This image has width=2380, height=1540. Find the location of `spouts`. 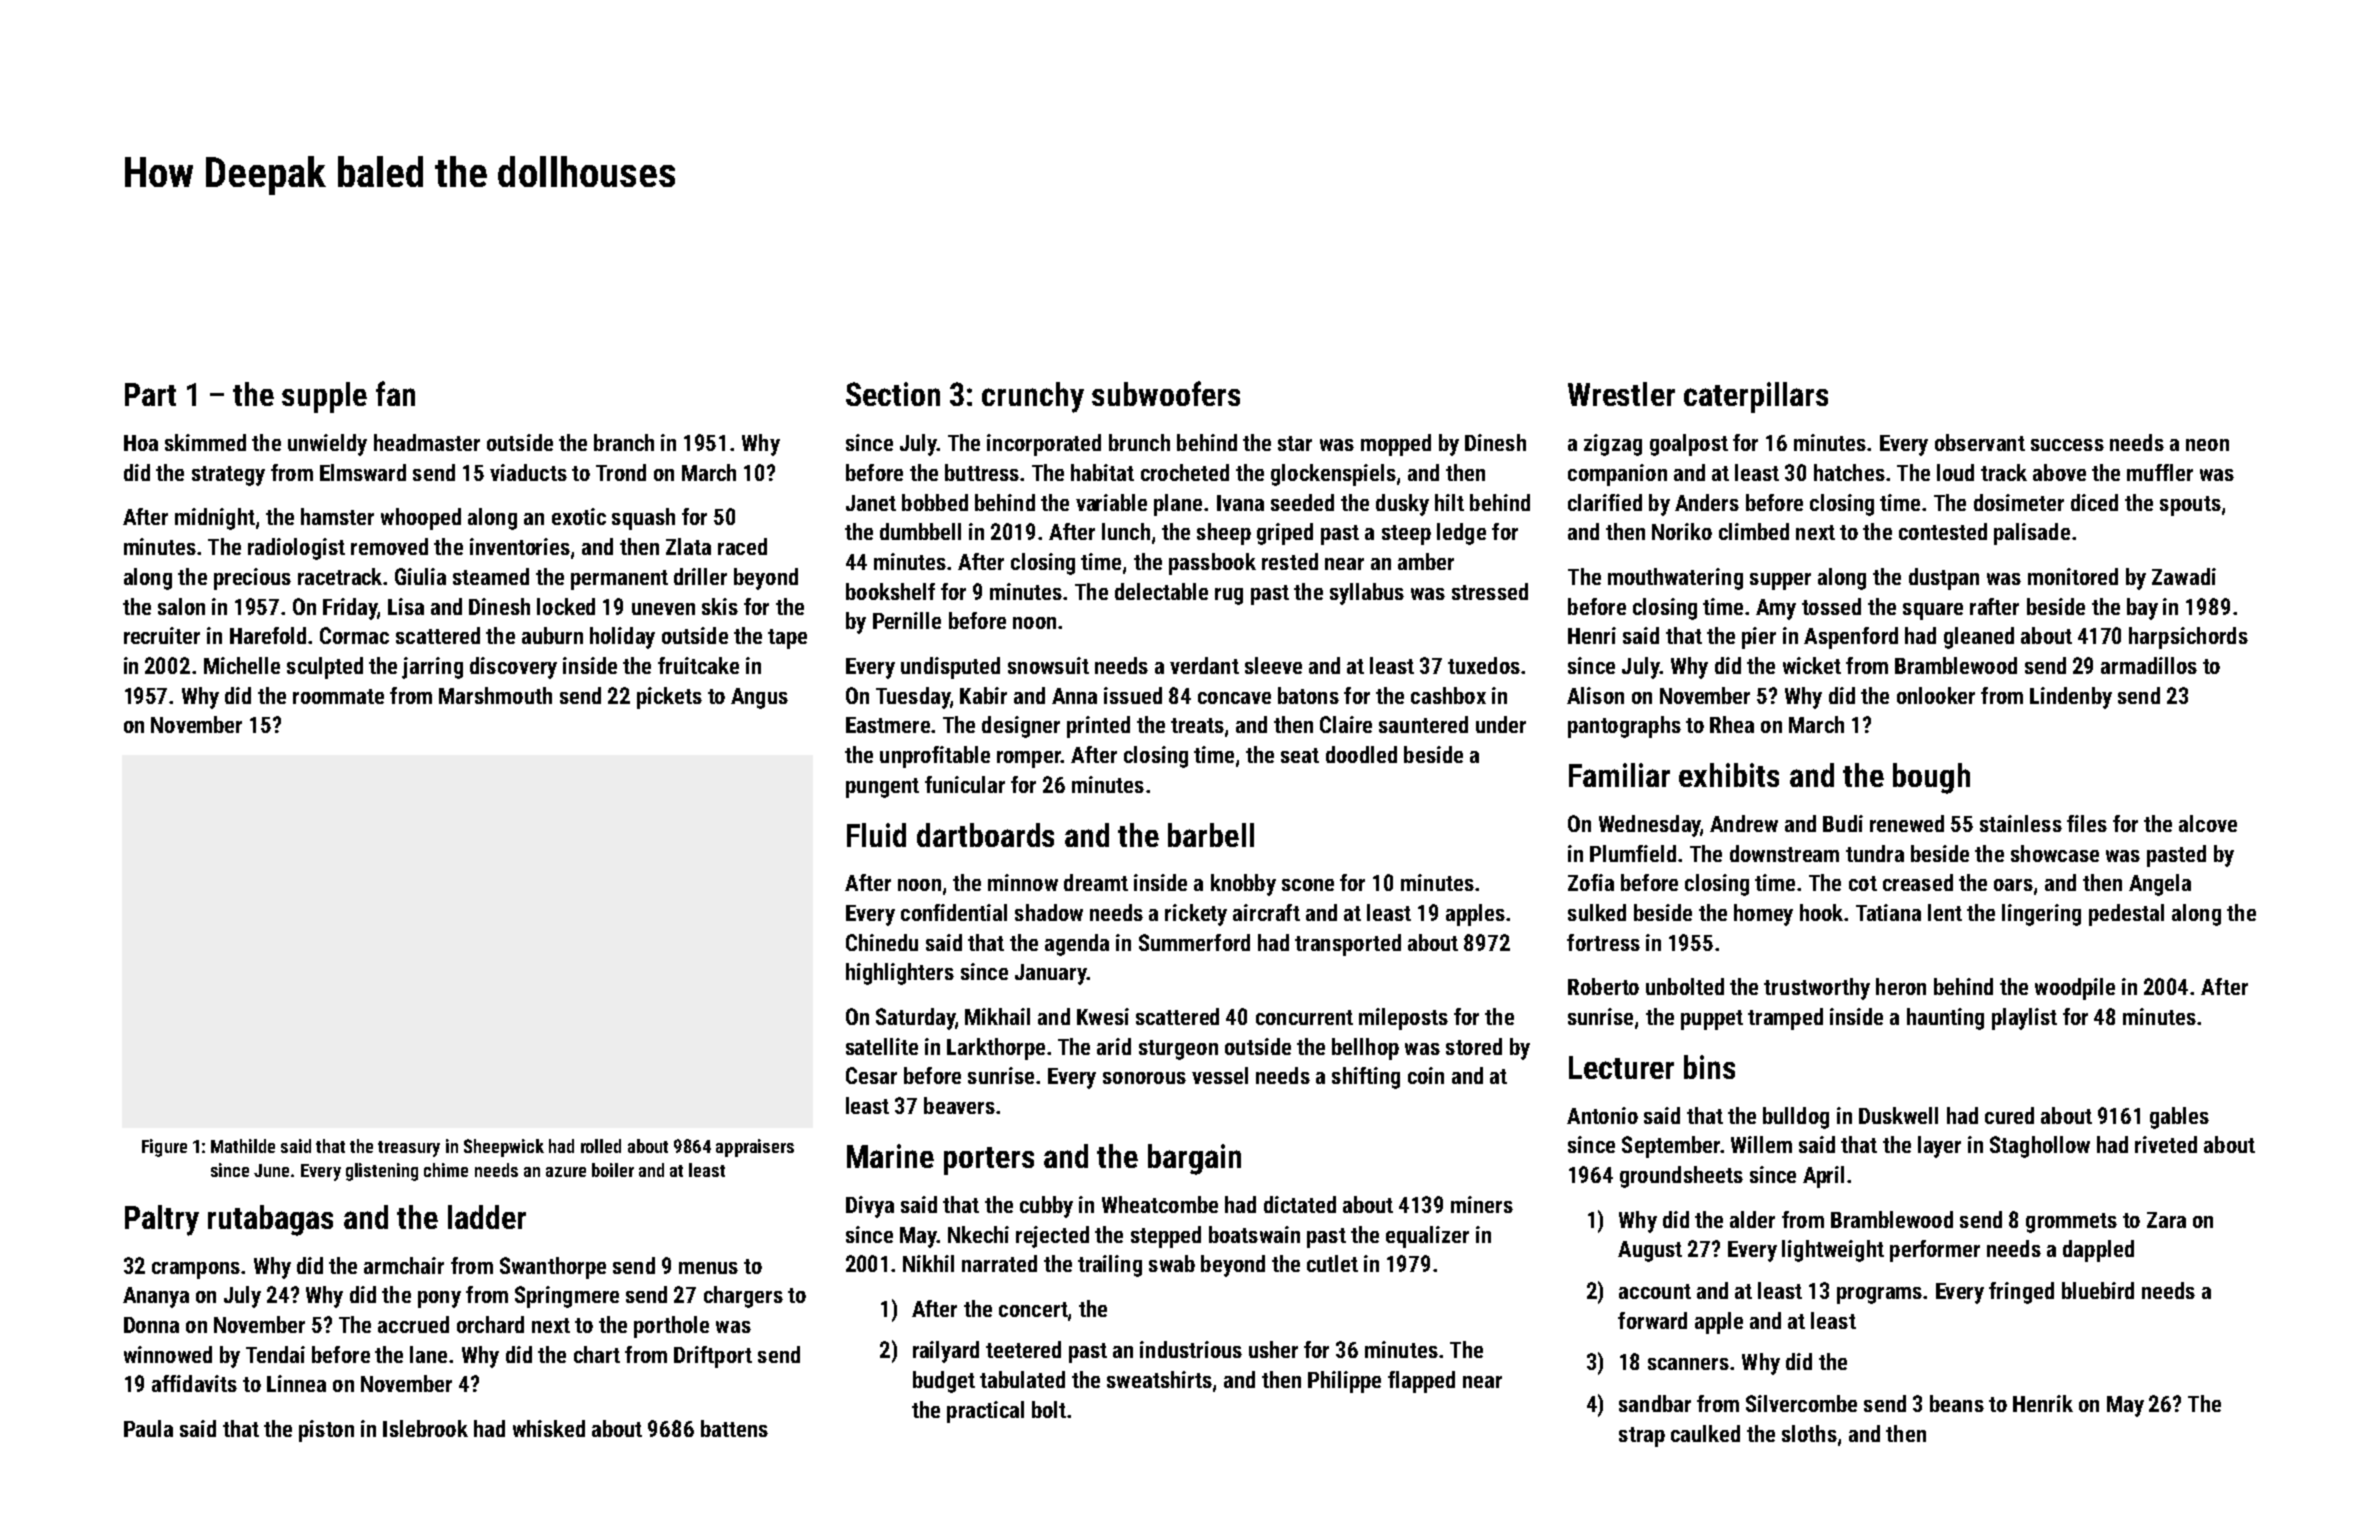

spouts is located at coordinates (2190, 506).
